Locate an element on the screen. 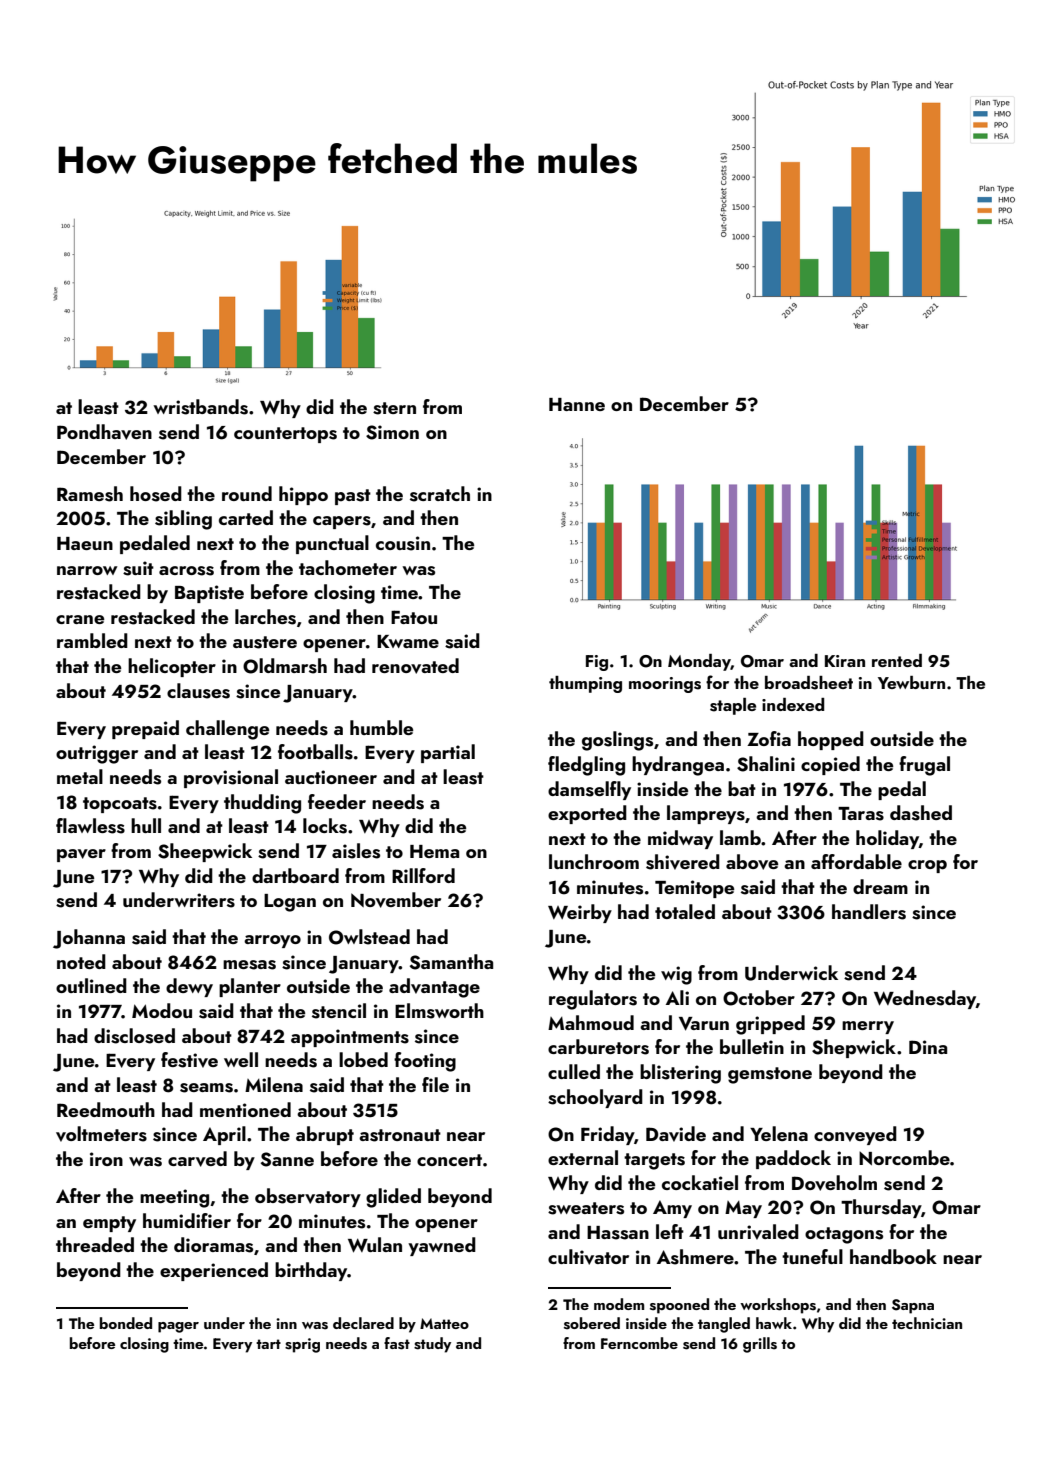  Weirby is located at coordinates (580, 913).
